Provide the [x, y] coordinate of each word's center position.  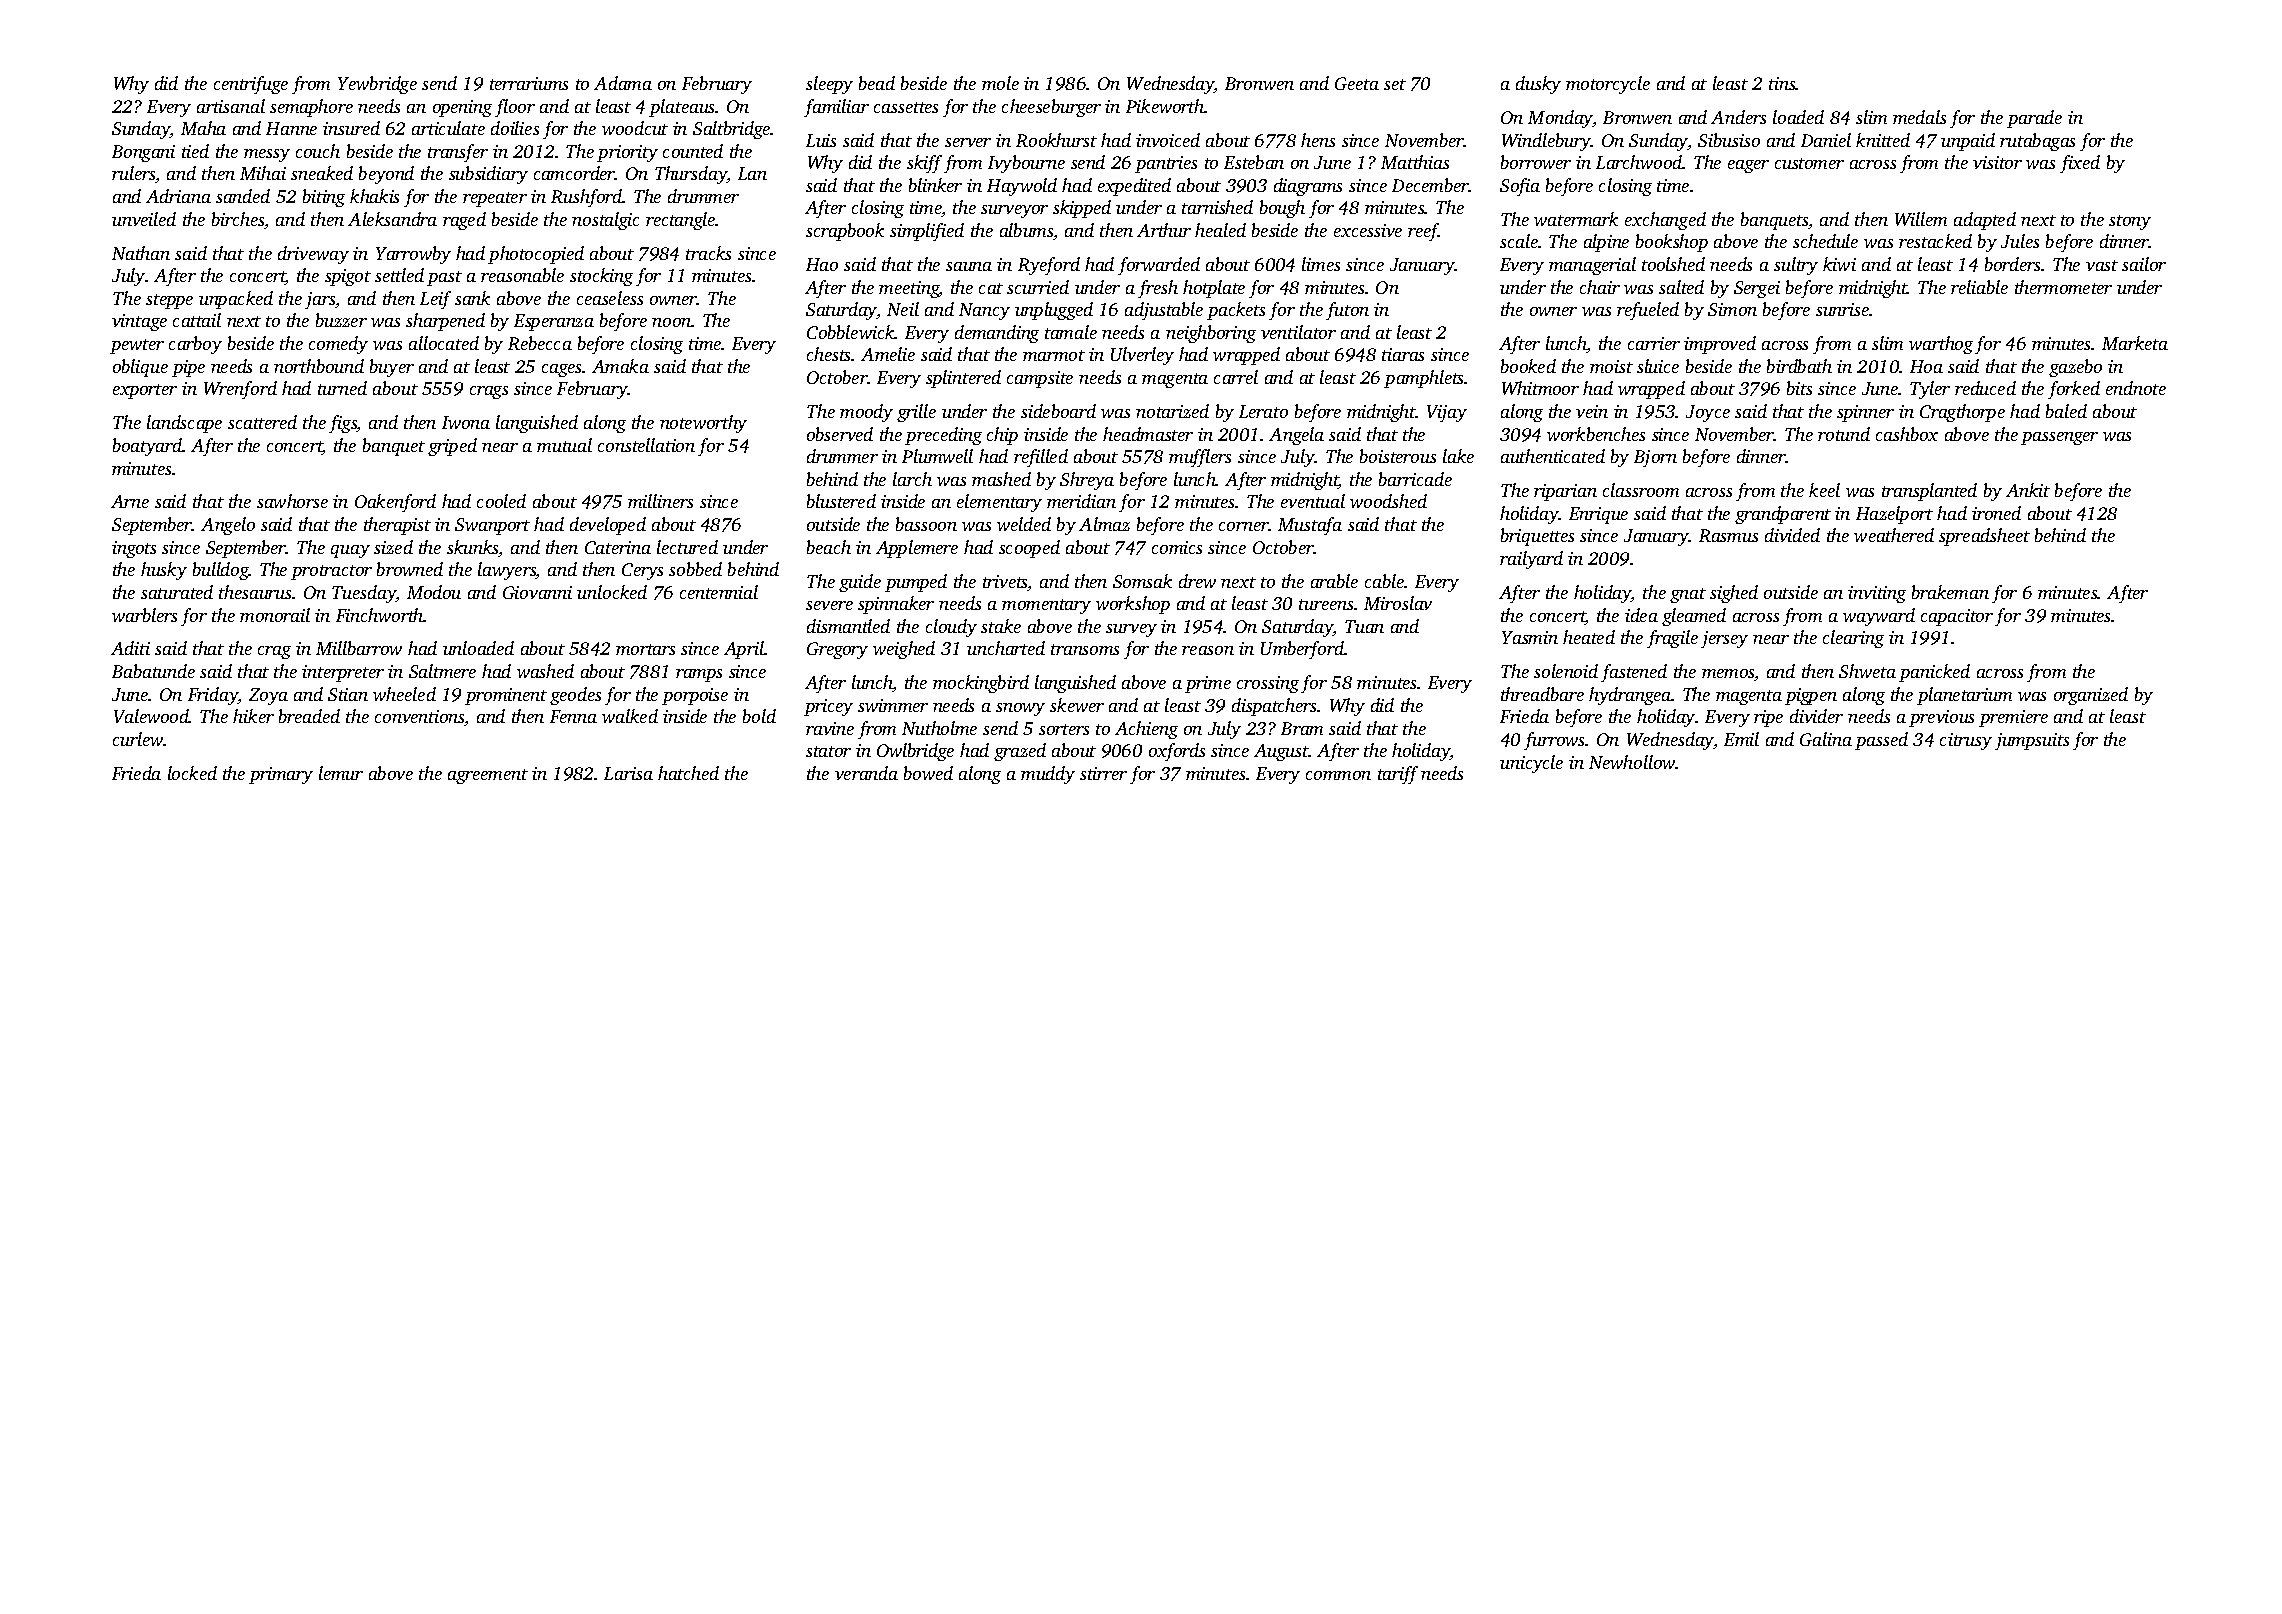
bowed [928, 773]
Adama [623, 83]
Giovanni [537, 592]
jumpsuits [2032, 741]
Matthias [1415, 162]
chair [1600, 287]
